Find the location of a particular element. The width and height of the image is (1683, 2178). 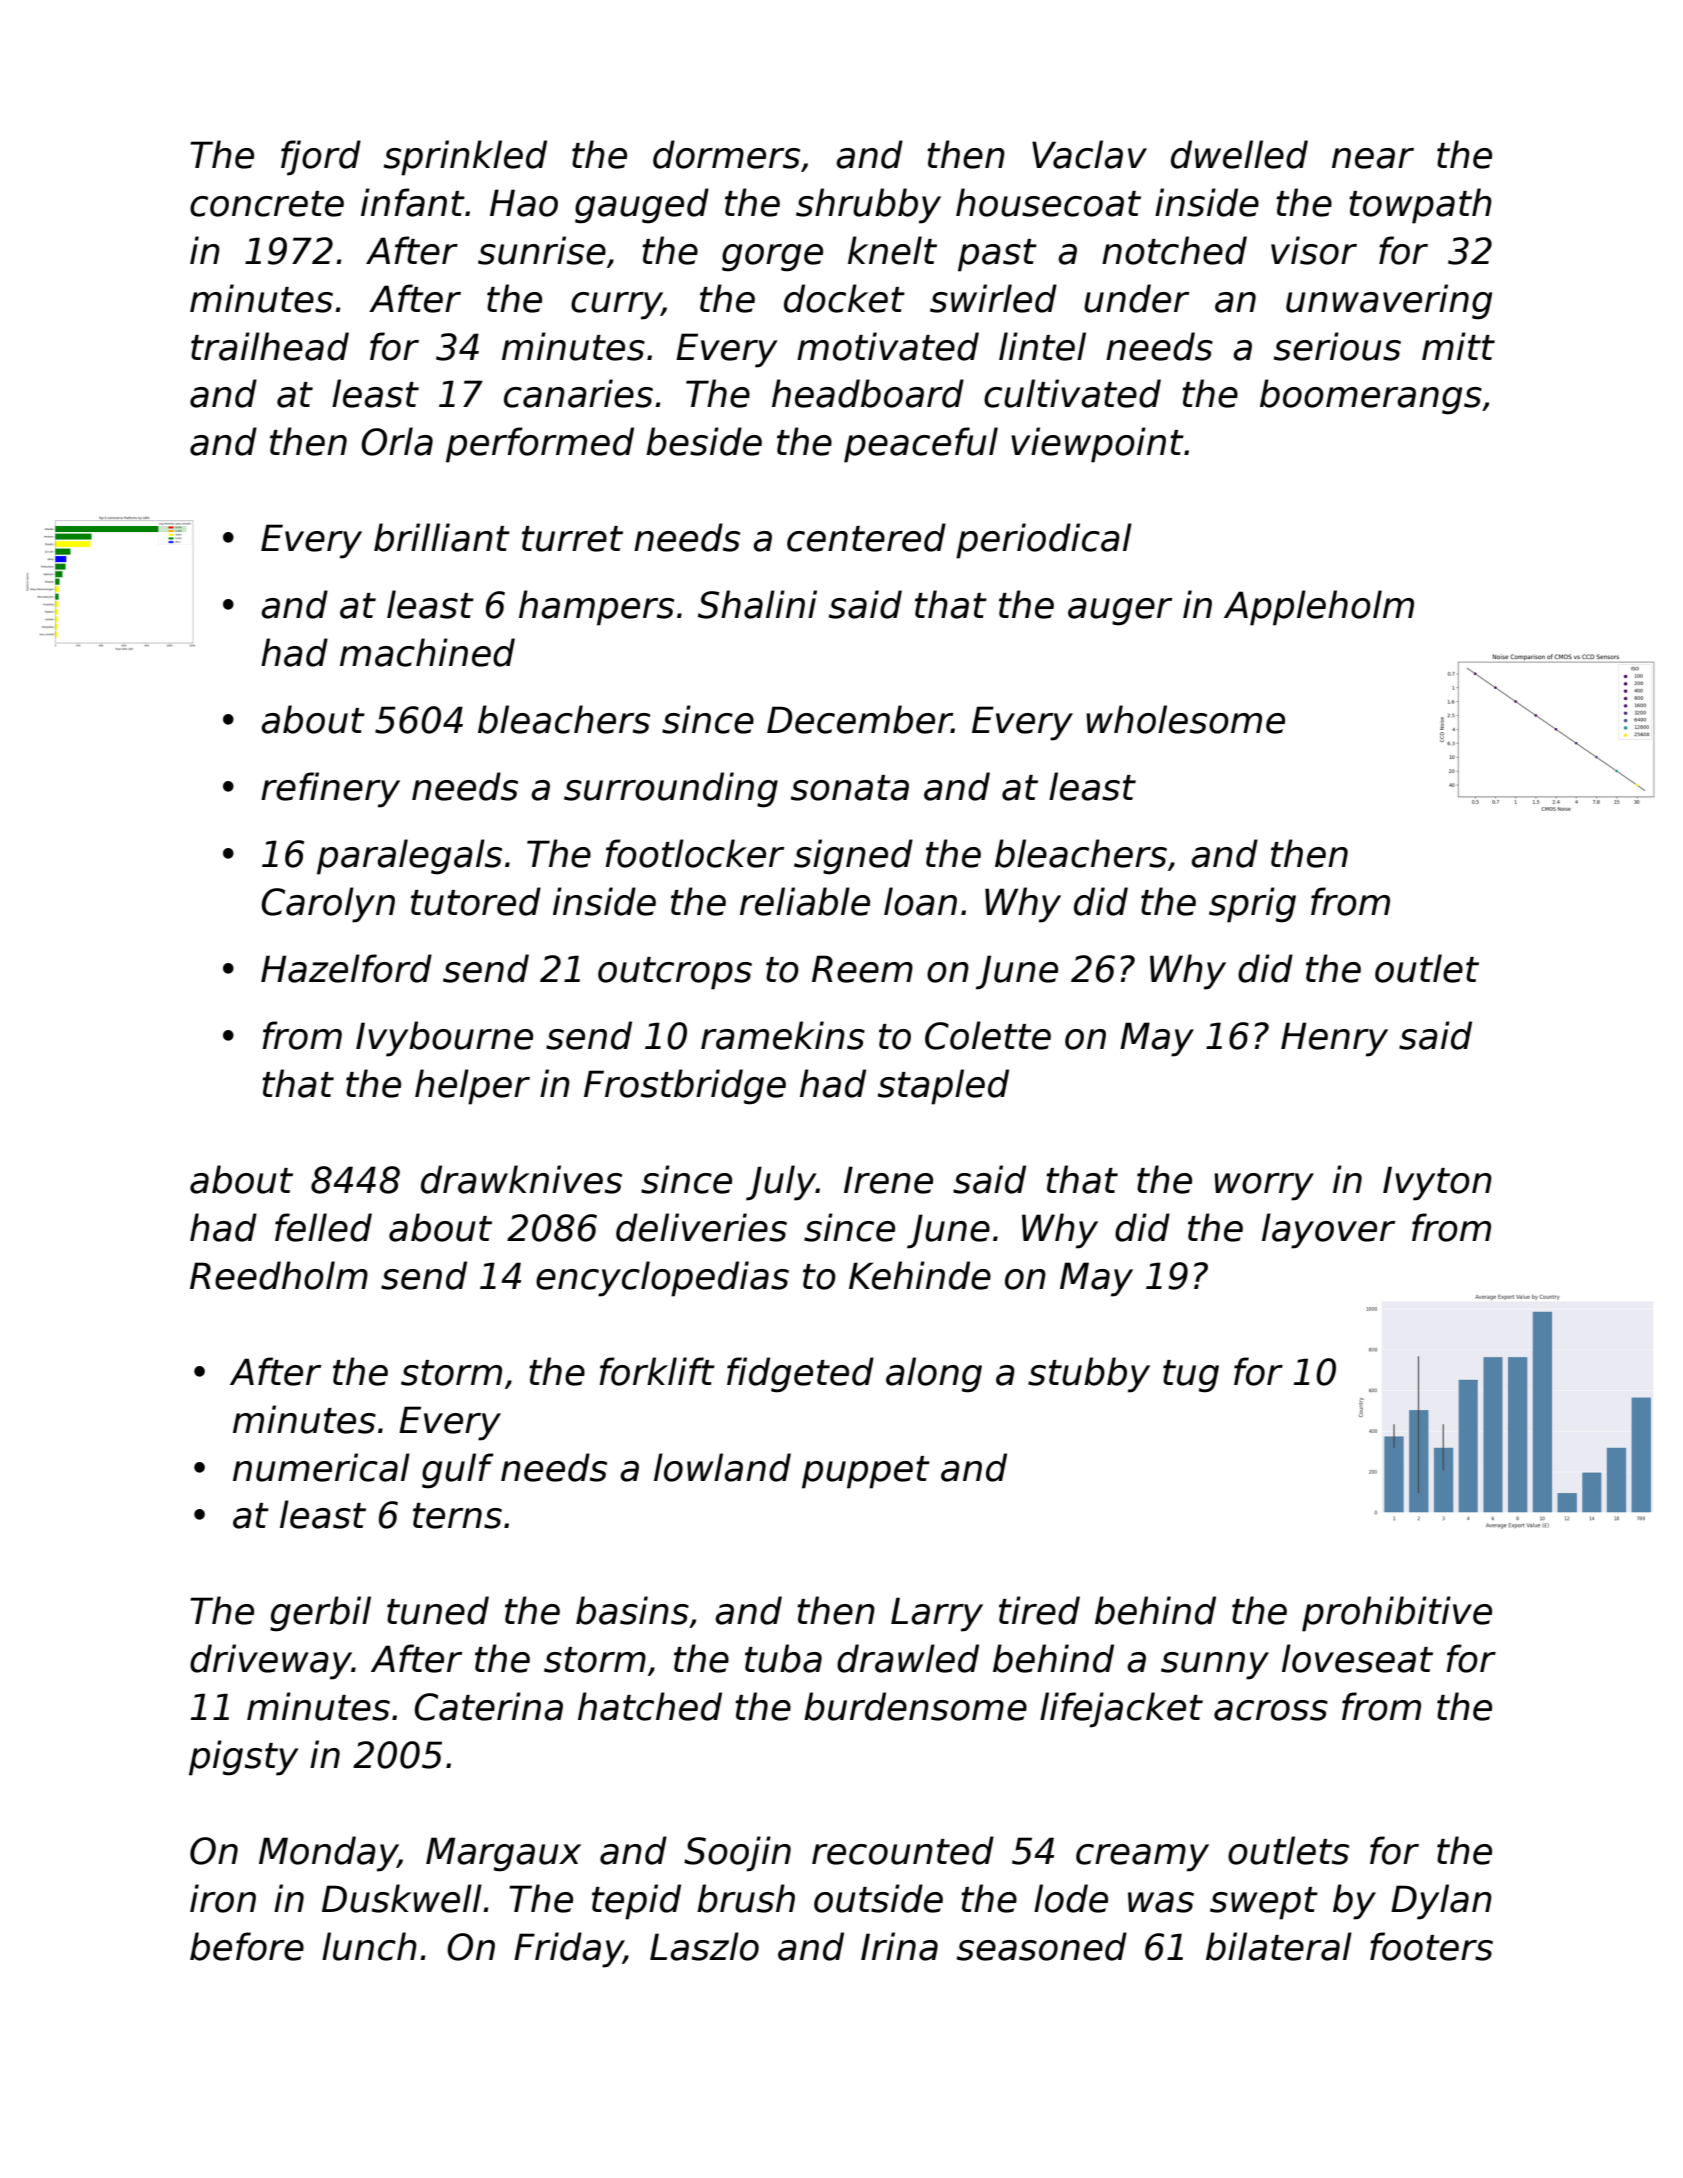

Vaclav is located at coordinates (1089, 154).
